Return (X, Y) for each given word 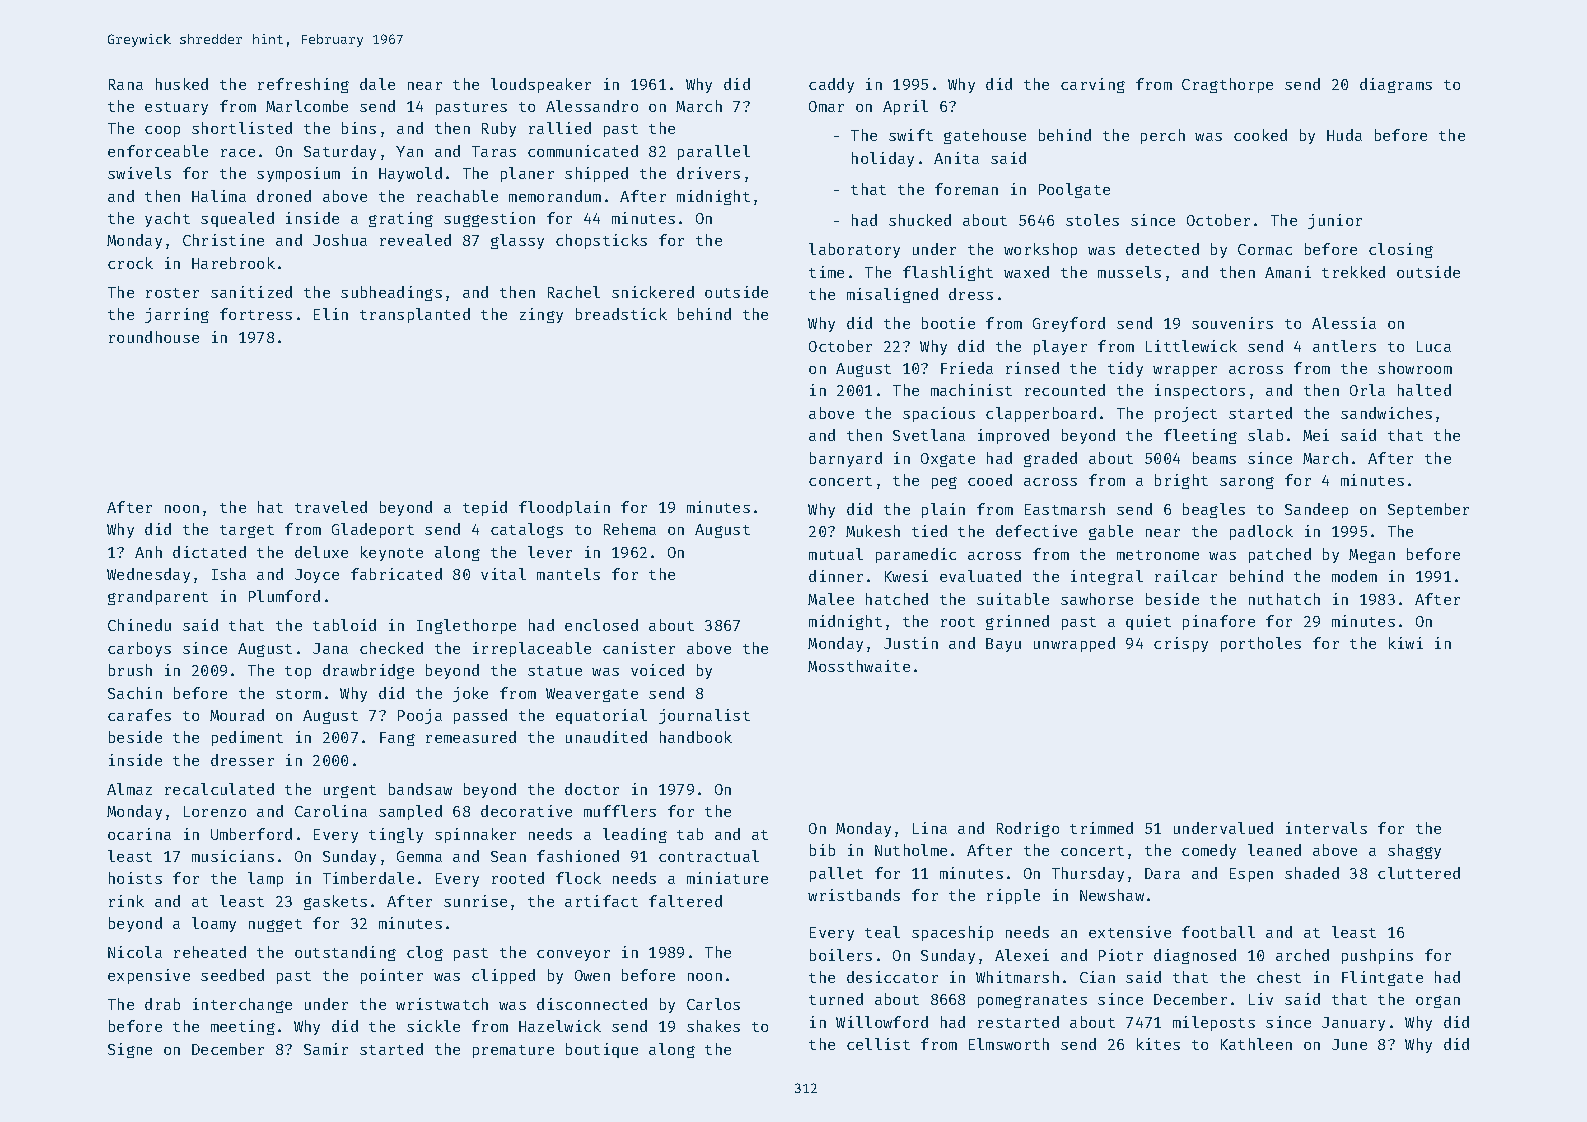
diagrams (1396, 85)
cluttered (1419, 873)
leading (635, 835)
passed (480, 716)
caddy (831, 85)
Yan (409, 151)
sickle (433, 1026)
